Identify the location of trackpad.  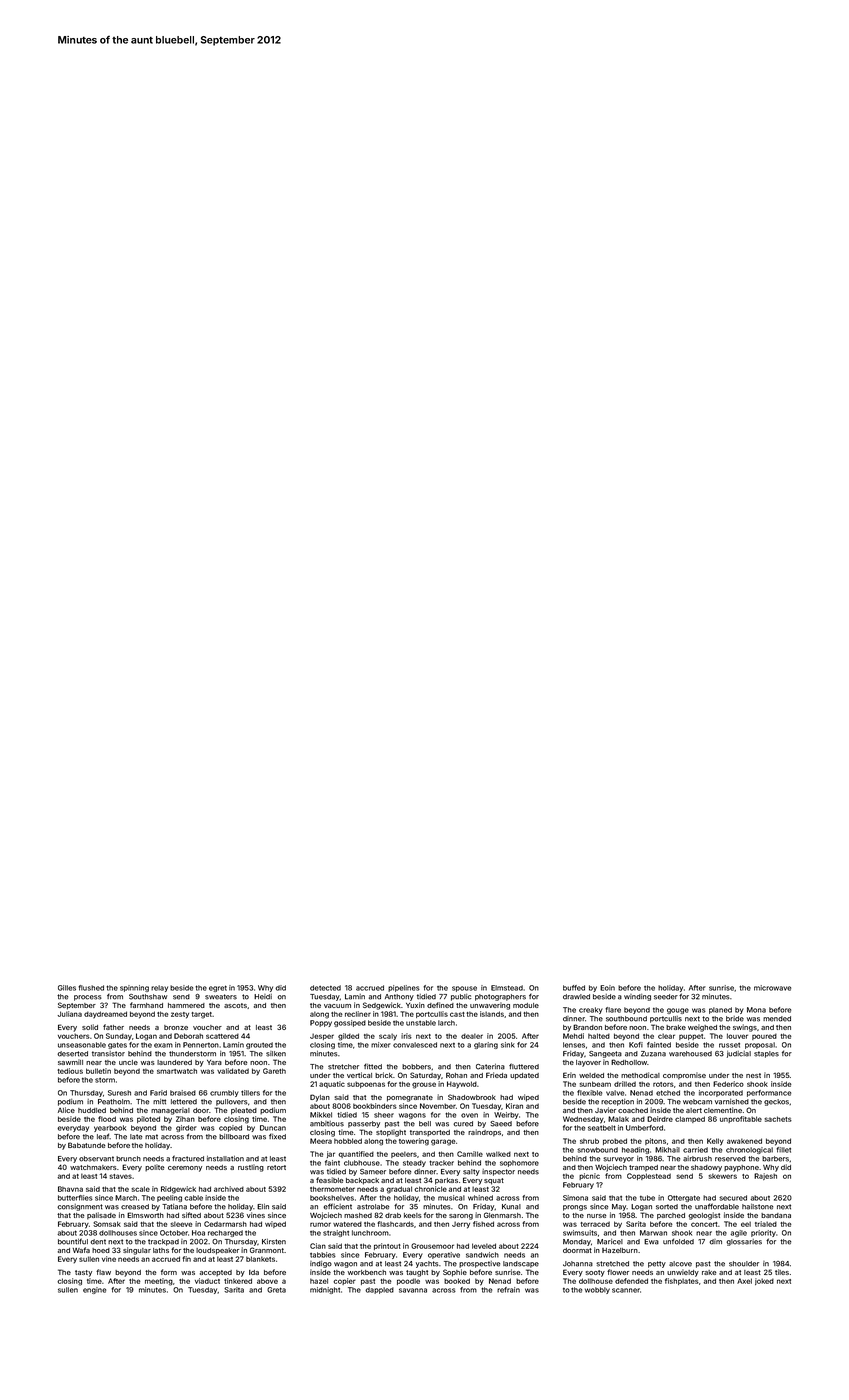
(163, 1242).
